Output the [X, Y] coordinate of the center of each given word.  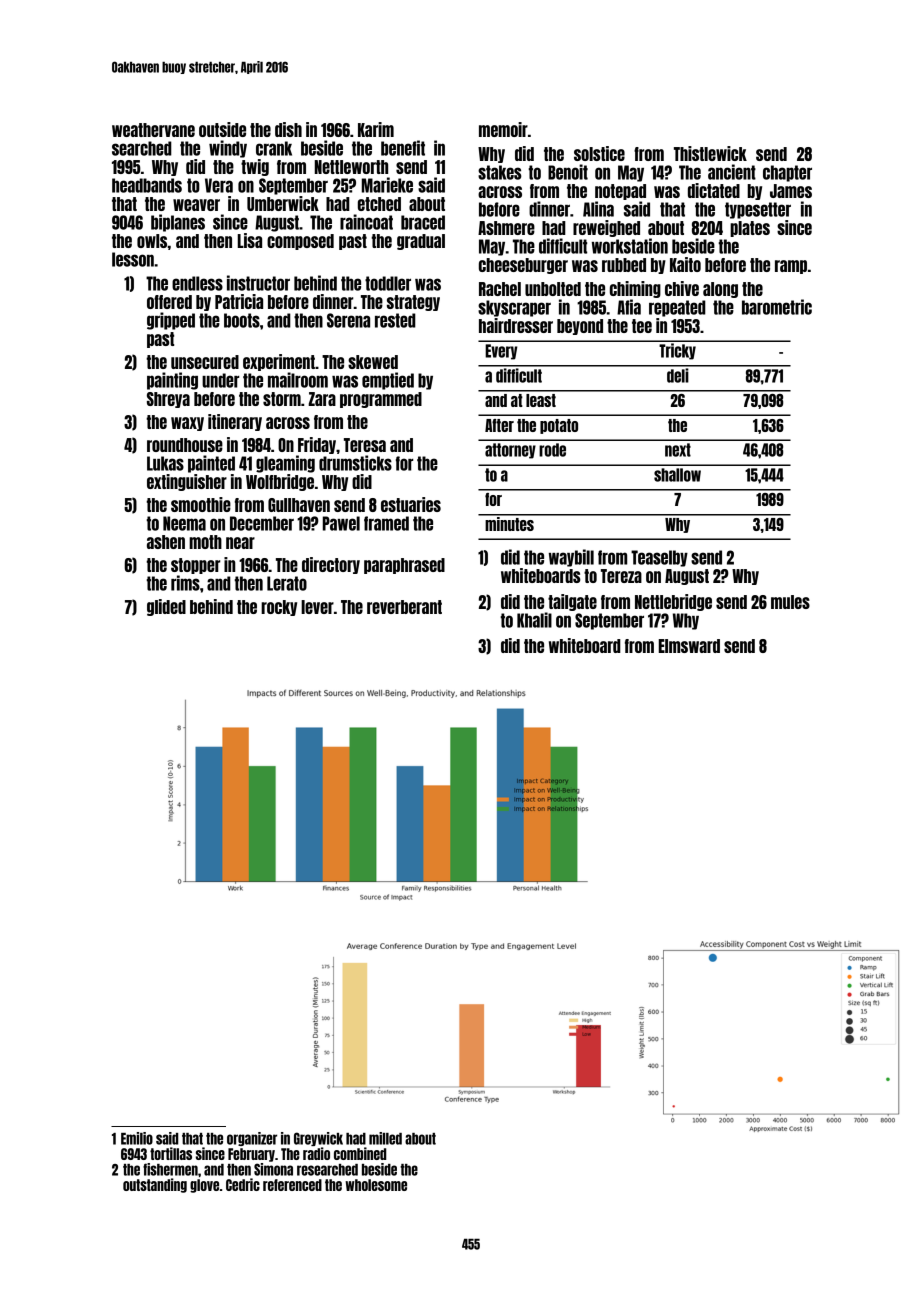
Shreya [168, 400]
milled [385, 1138]
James [791, 191]
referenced [292, 1185]
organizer [252, 1139]
